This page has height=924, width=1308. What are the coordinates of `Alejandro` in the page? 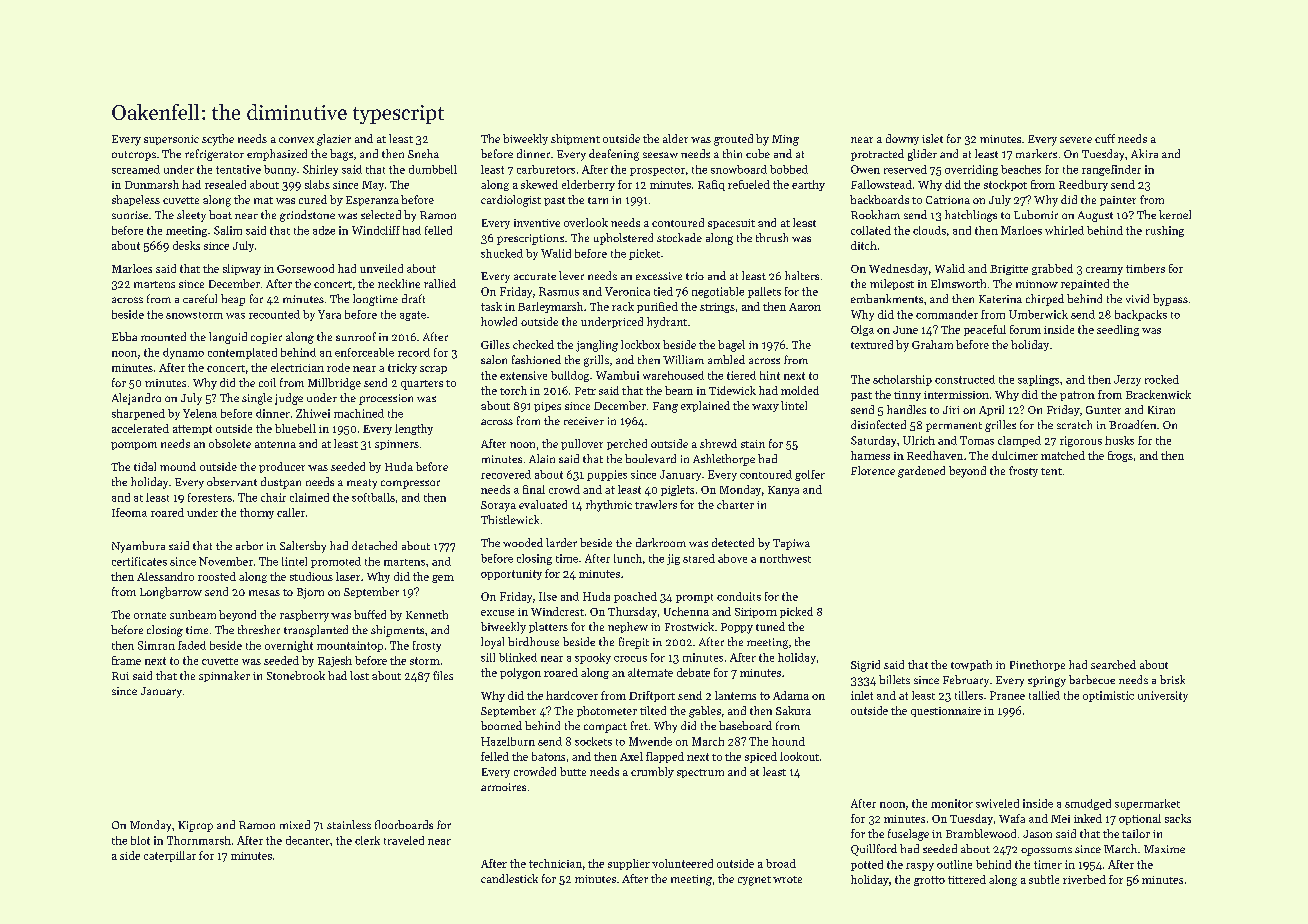 It's located at (136, 399).
